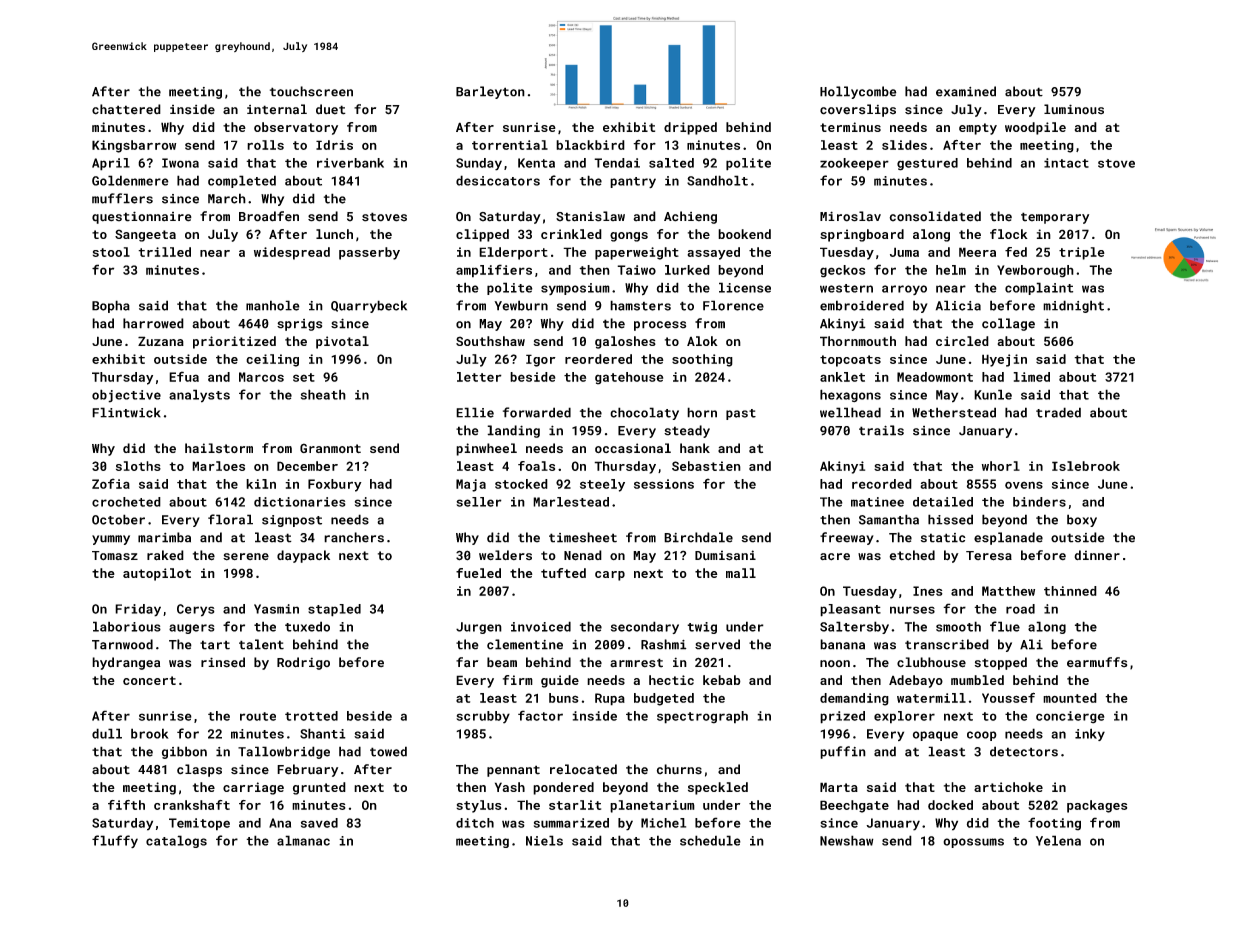 The height and width of the screenshot is (952, 1233). What do you see at coordinates (277, 109) in the screenshot?
I see `internal` at bounding box center [277, 109].
